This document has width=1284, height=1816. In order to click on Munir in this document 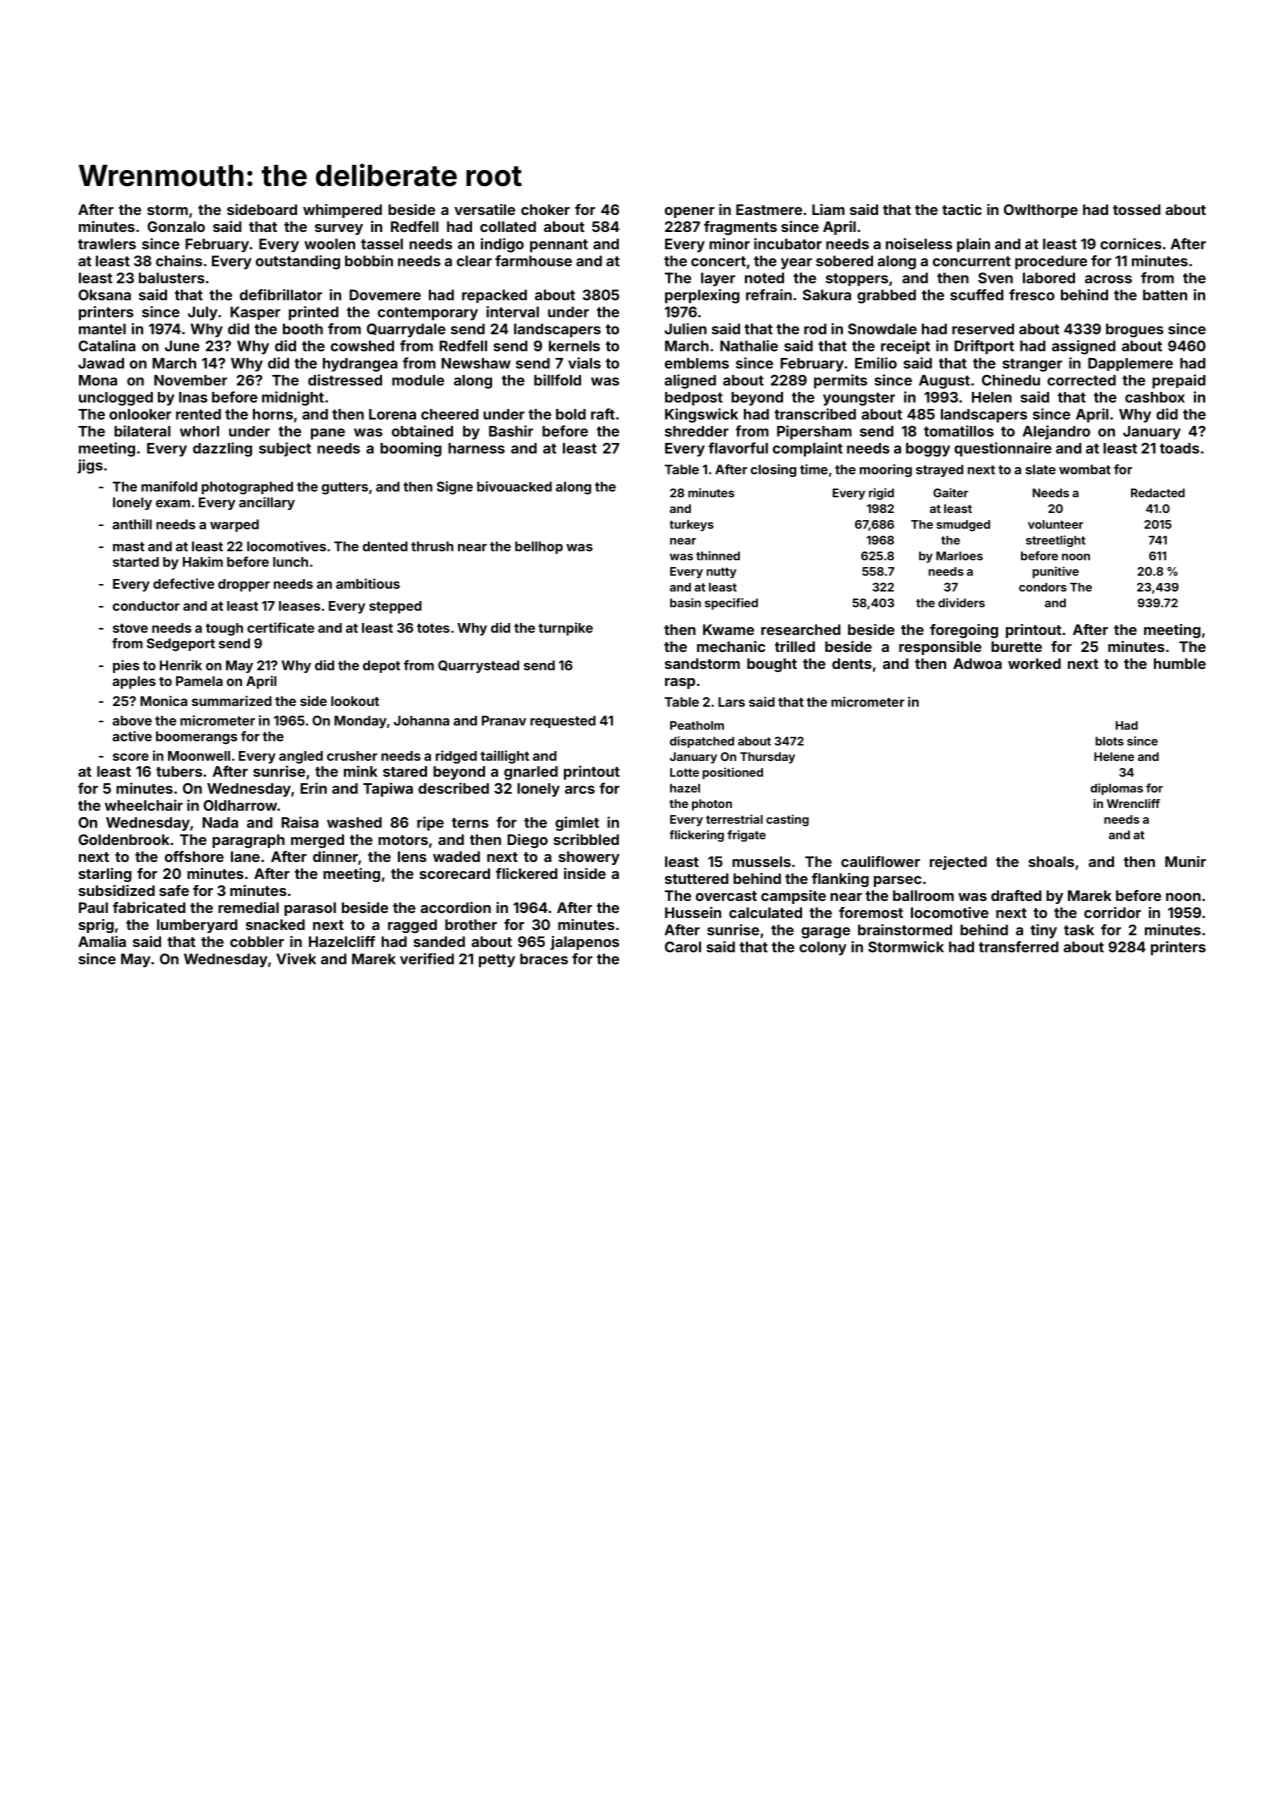, I will do `click(1185, 861)`.
